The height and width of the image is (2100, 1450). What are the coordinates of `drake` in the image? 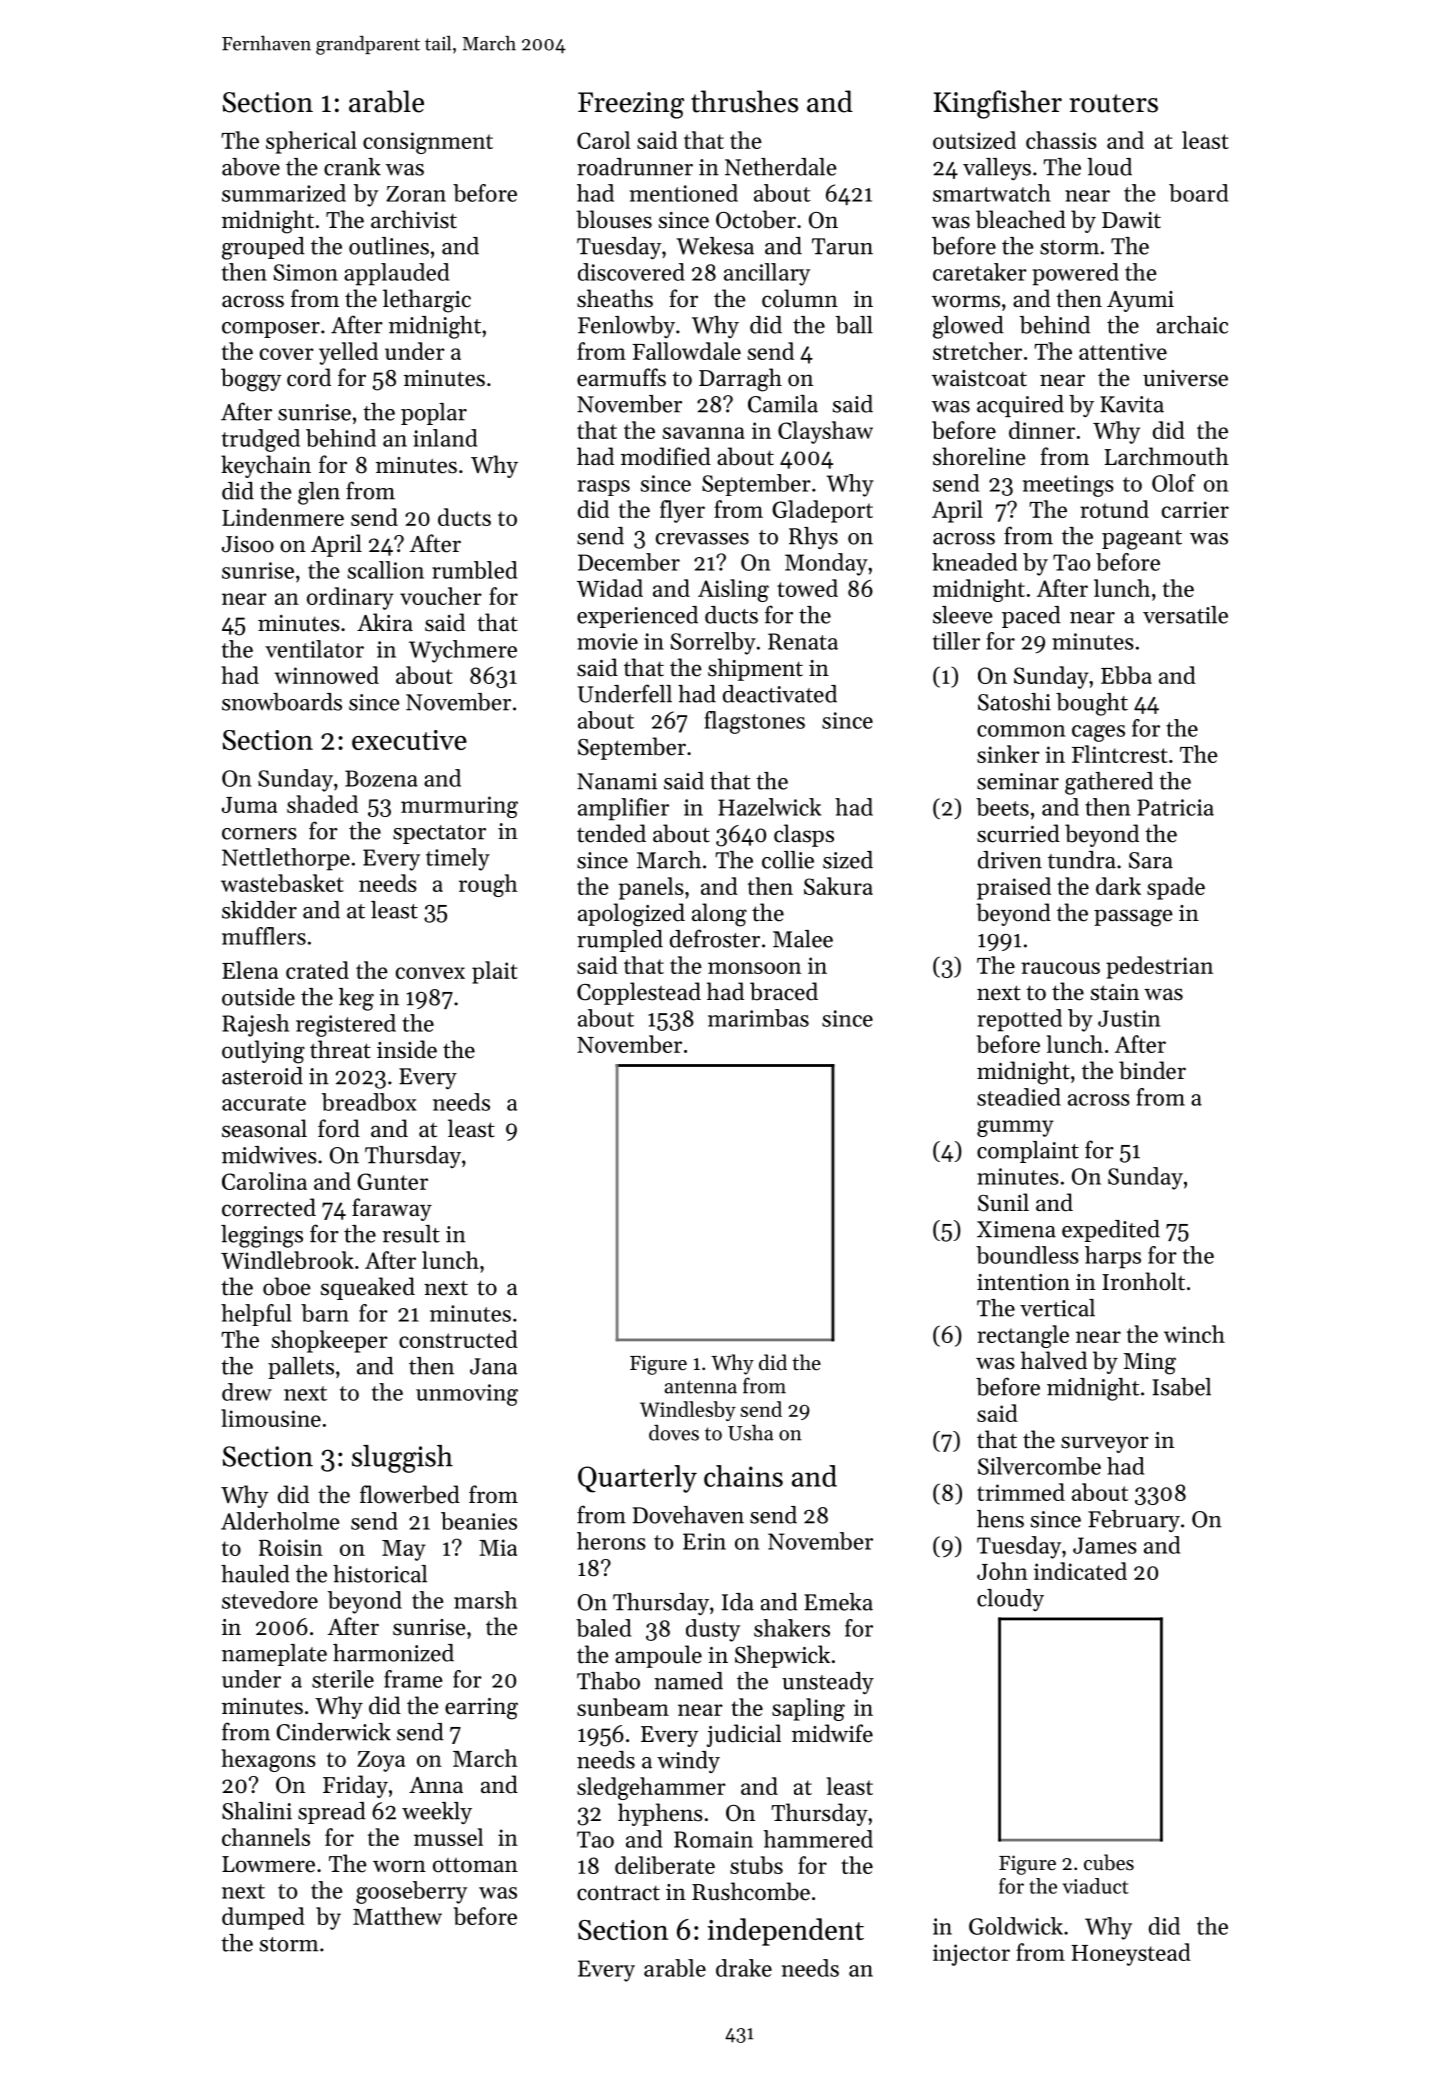 It's located at (744, 1968).
